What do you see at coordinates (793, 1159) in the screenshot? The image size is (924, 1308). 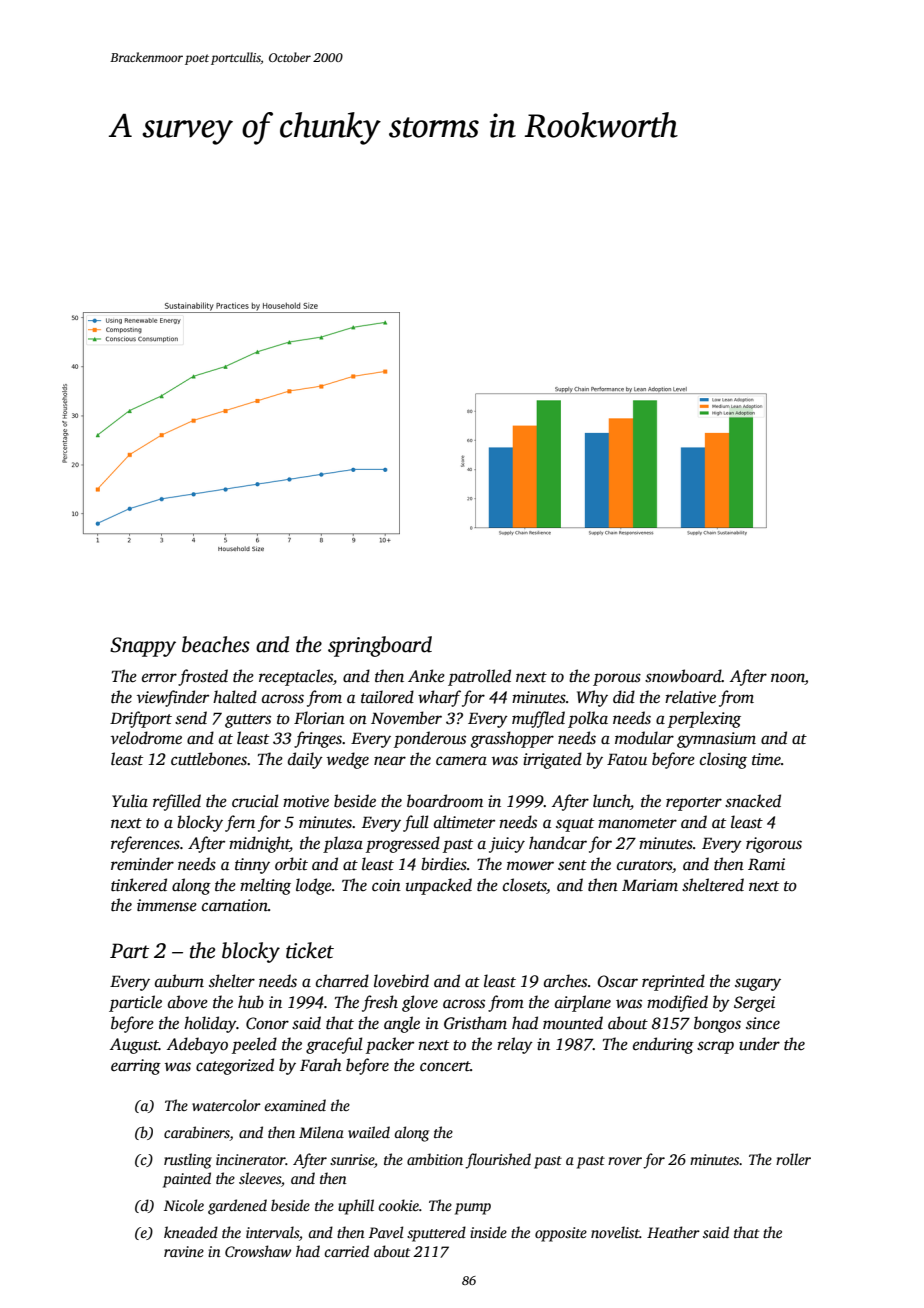 I see `roller` at bounding box center [793, 1159].
